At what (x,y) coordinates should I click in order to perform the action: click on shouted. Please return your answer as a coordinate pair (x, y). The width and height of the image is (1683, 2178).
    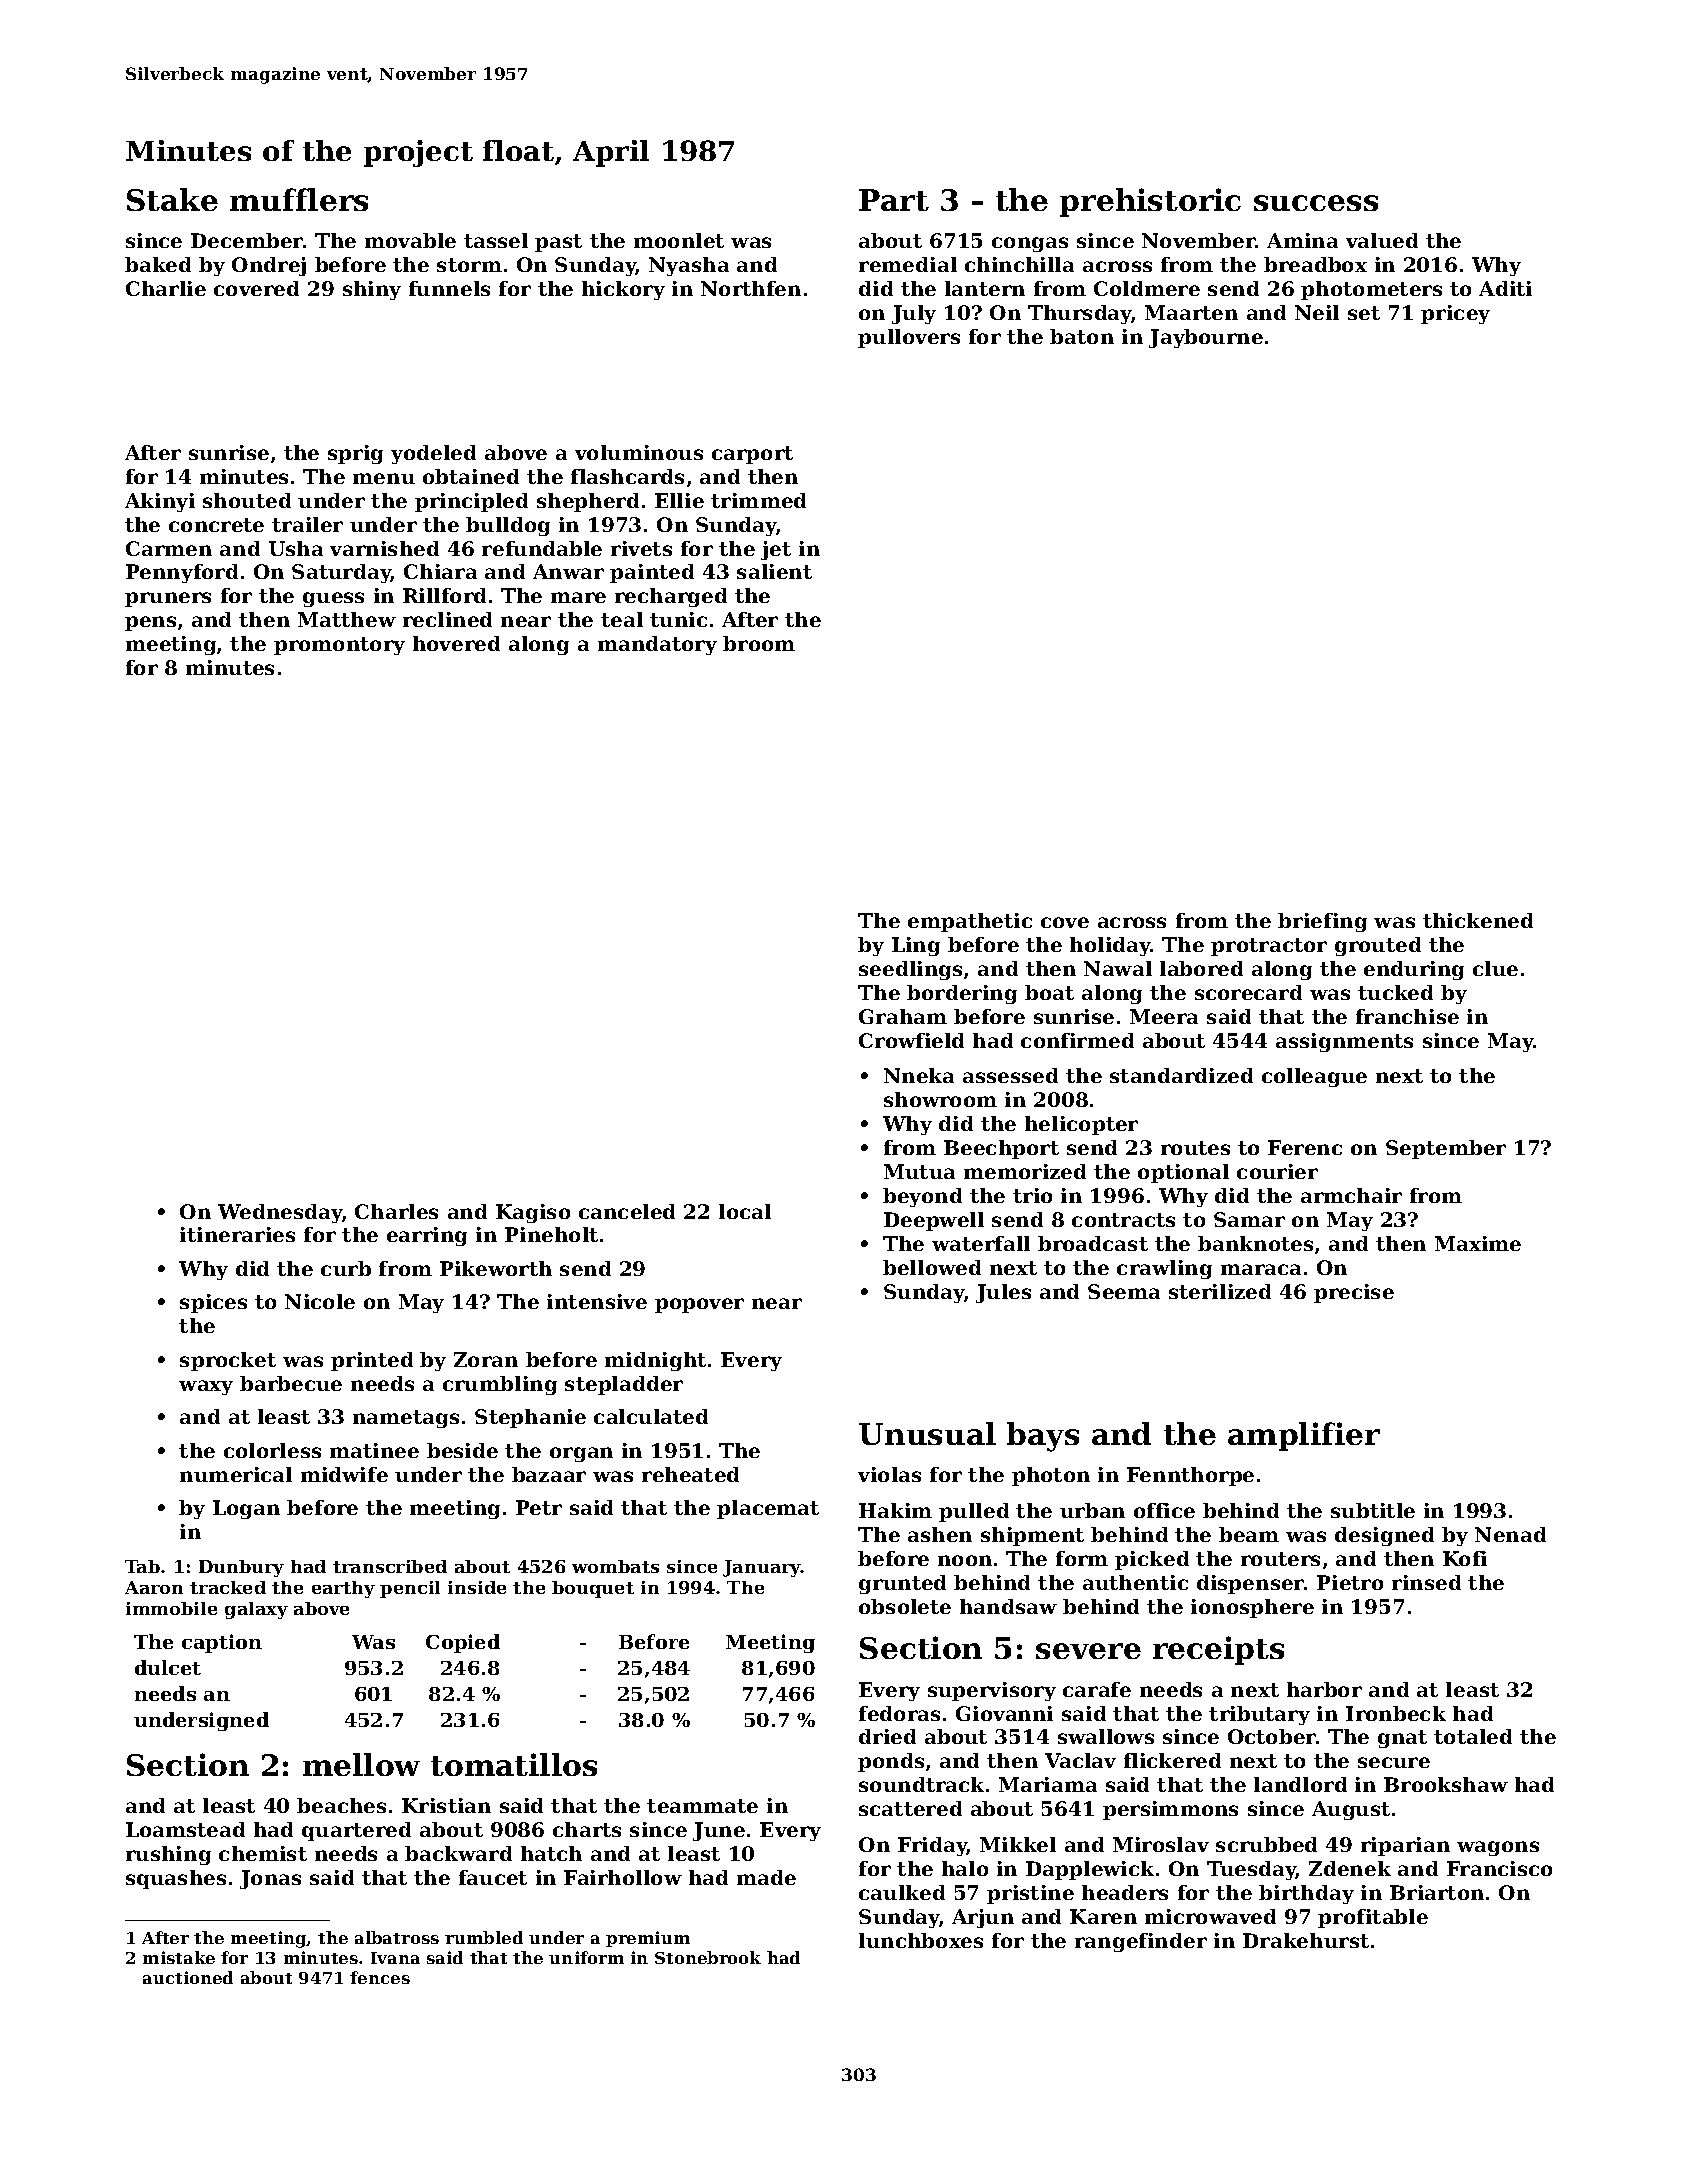
    Looking at the image, I should click on (247, 500).
